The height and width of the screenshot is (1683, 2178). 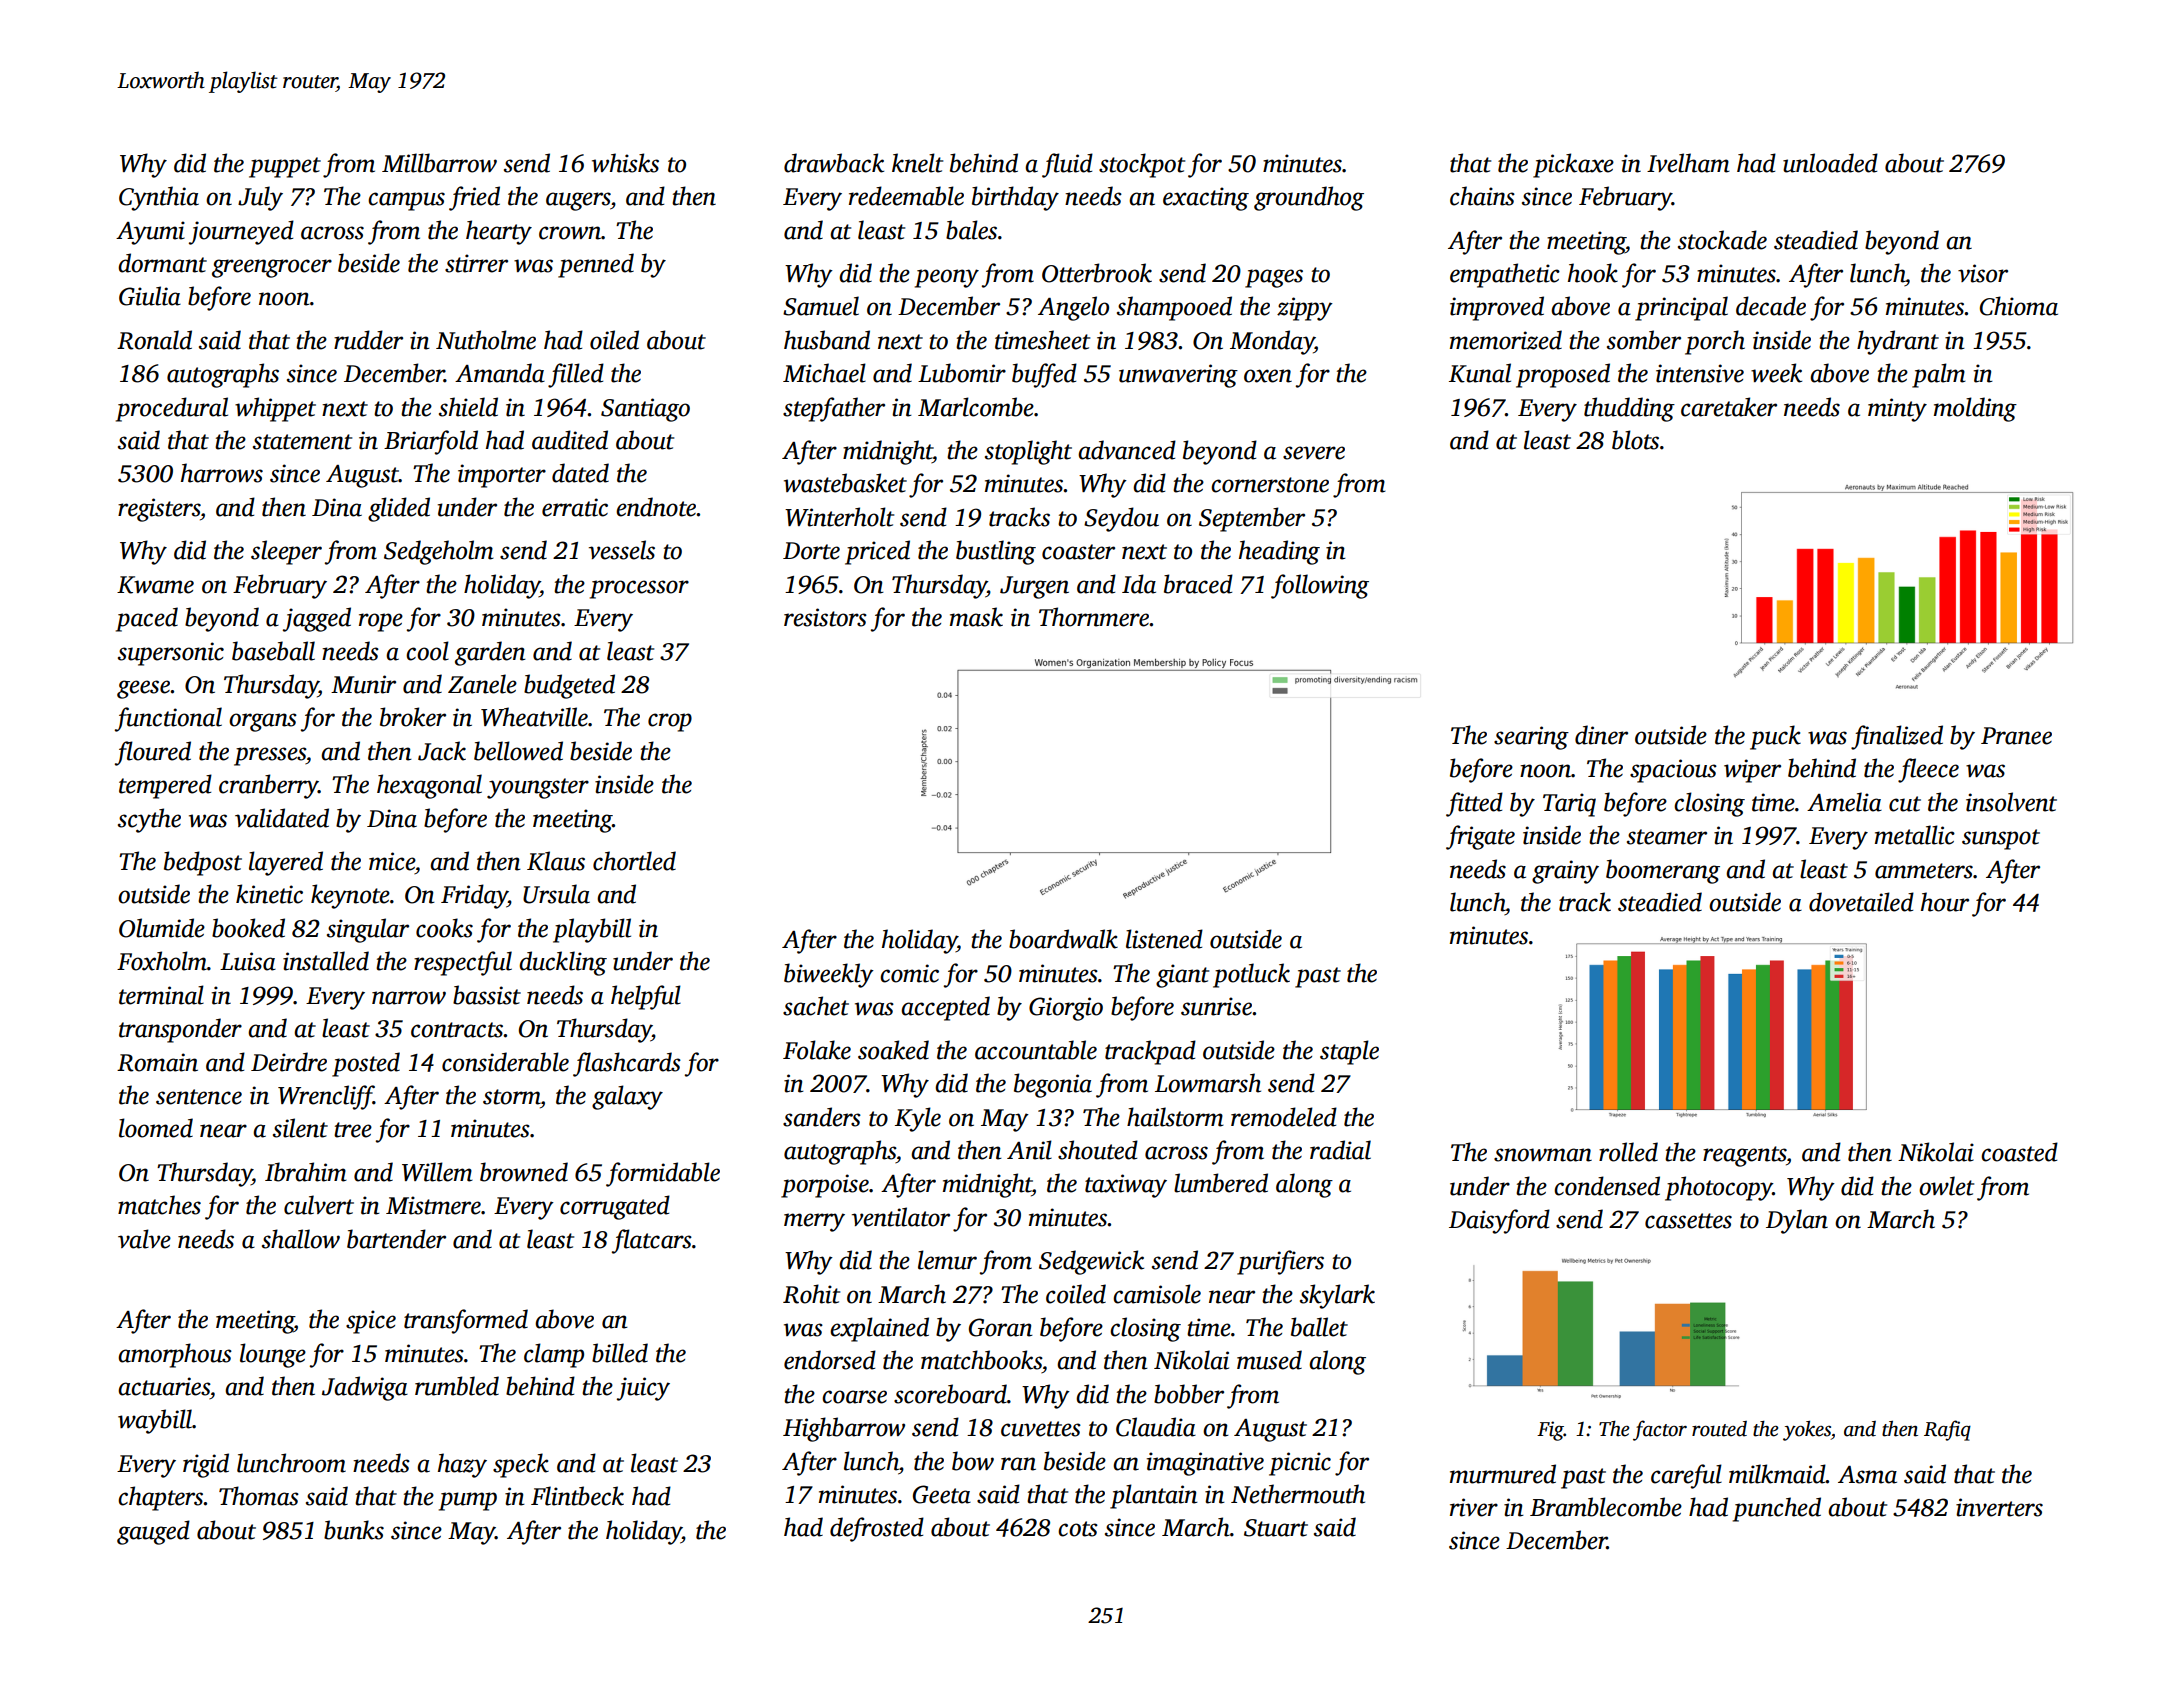 I want to click on bunks, so click(x=354, y=1530).
